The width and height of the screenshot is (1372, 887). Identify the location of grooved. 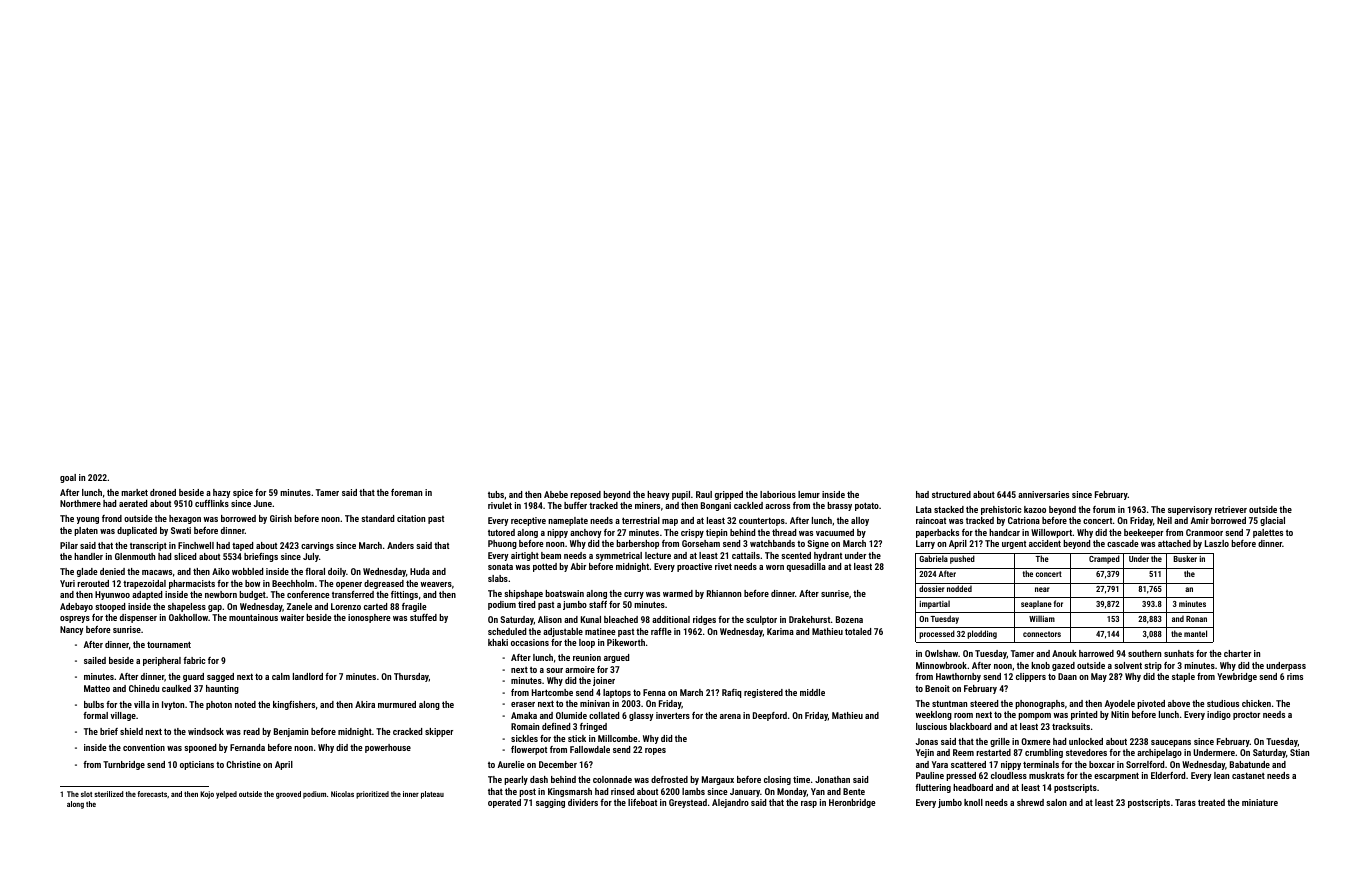
(288, 795).
